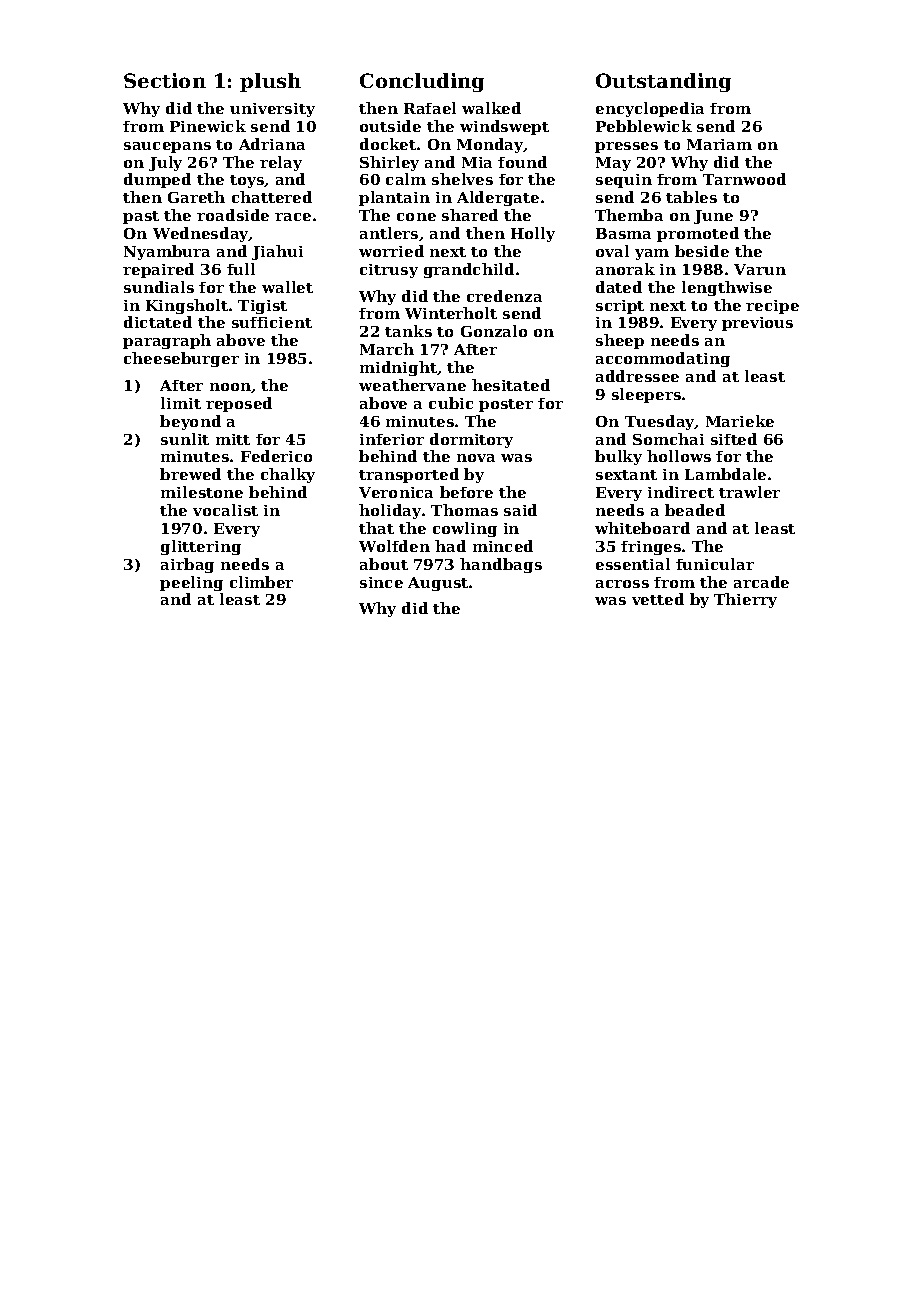 The image size is (924, 1308). What do you see at coordinates (702, 251) in the screenshot?
I see `beside` at bounding box center [702, 251].
